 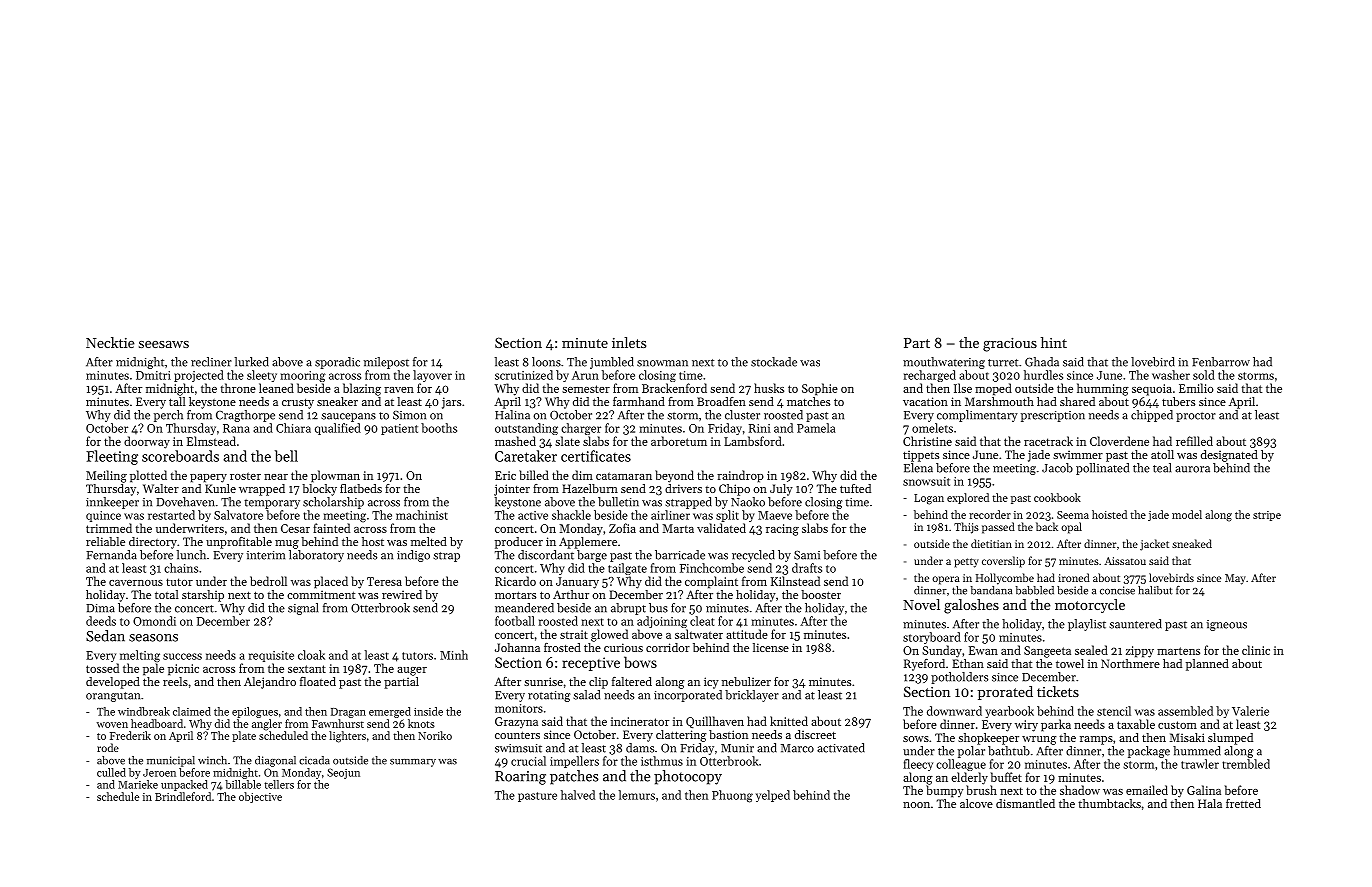 What do you see at coordinates (1187, 514) in the screenshot?
I see `model` at bounding box center [1187, 514].
